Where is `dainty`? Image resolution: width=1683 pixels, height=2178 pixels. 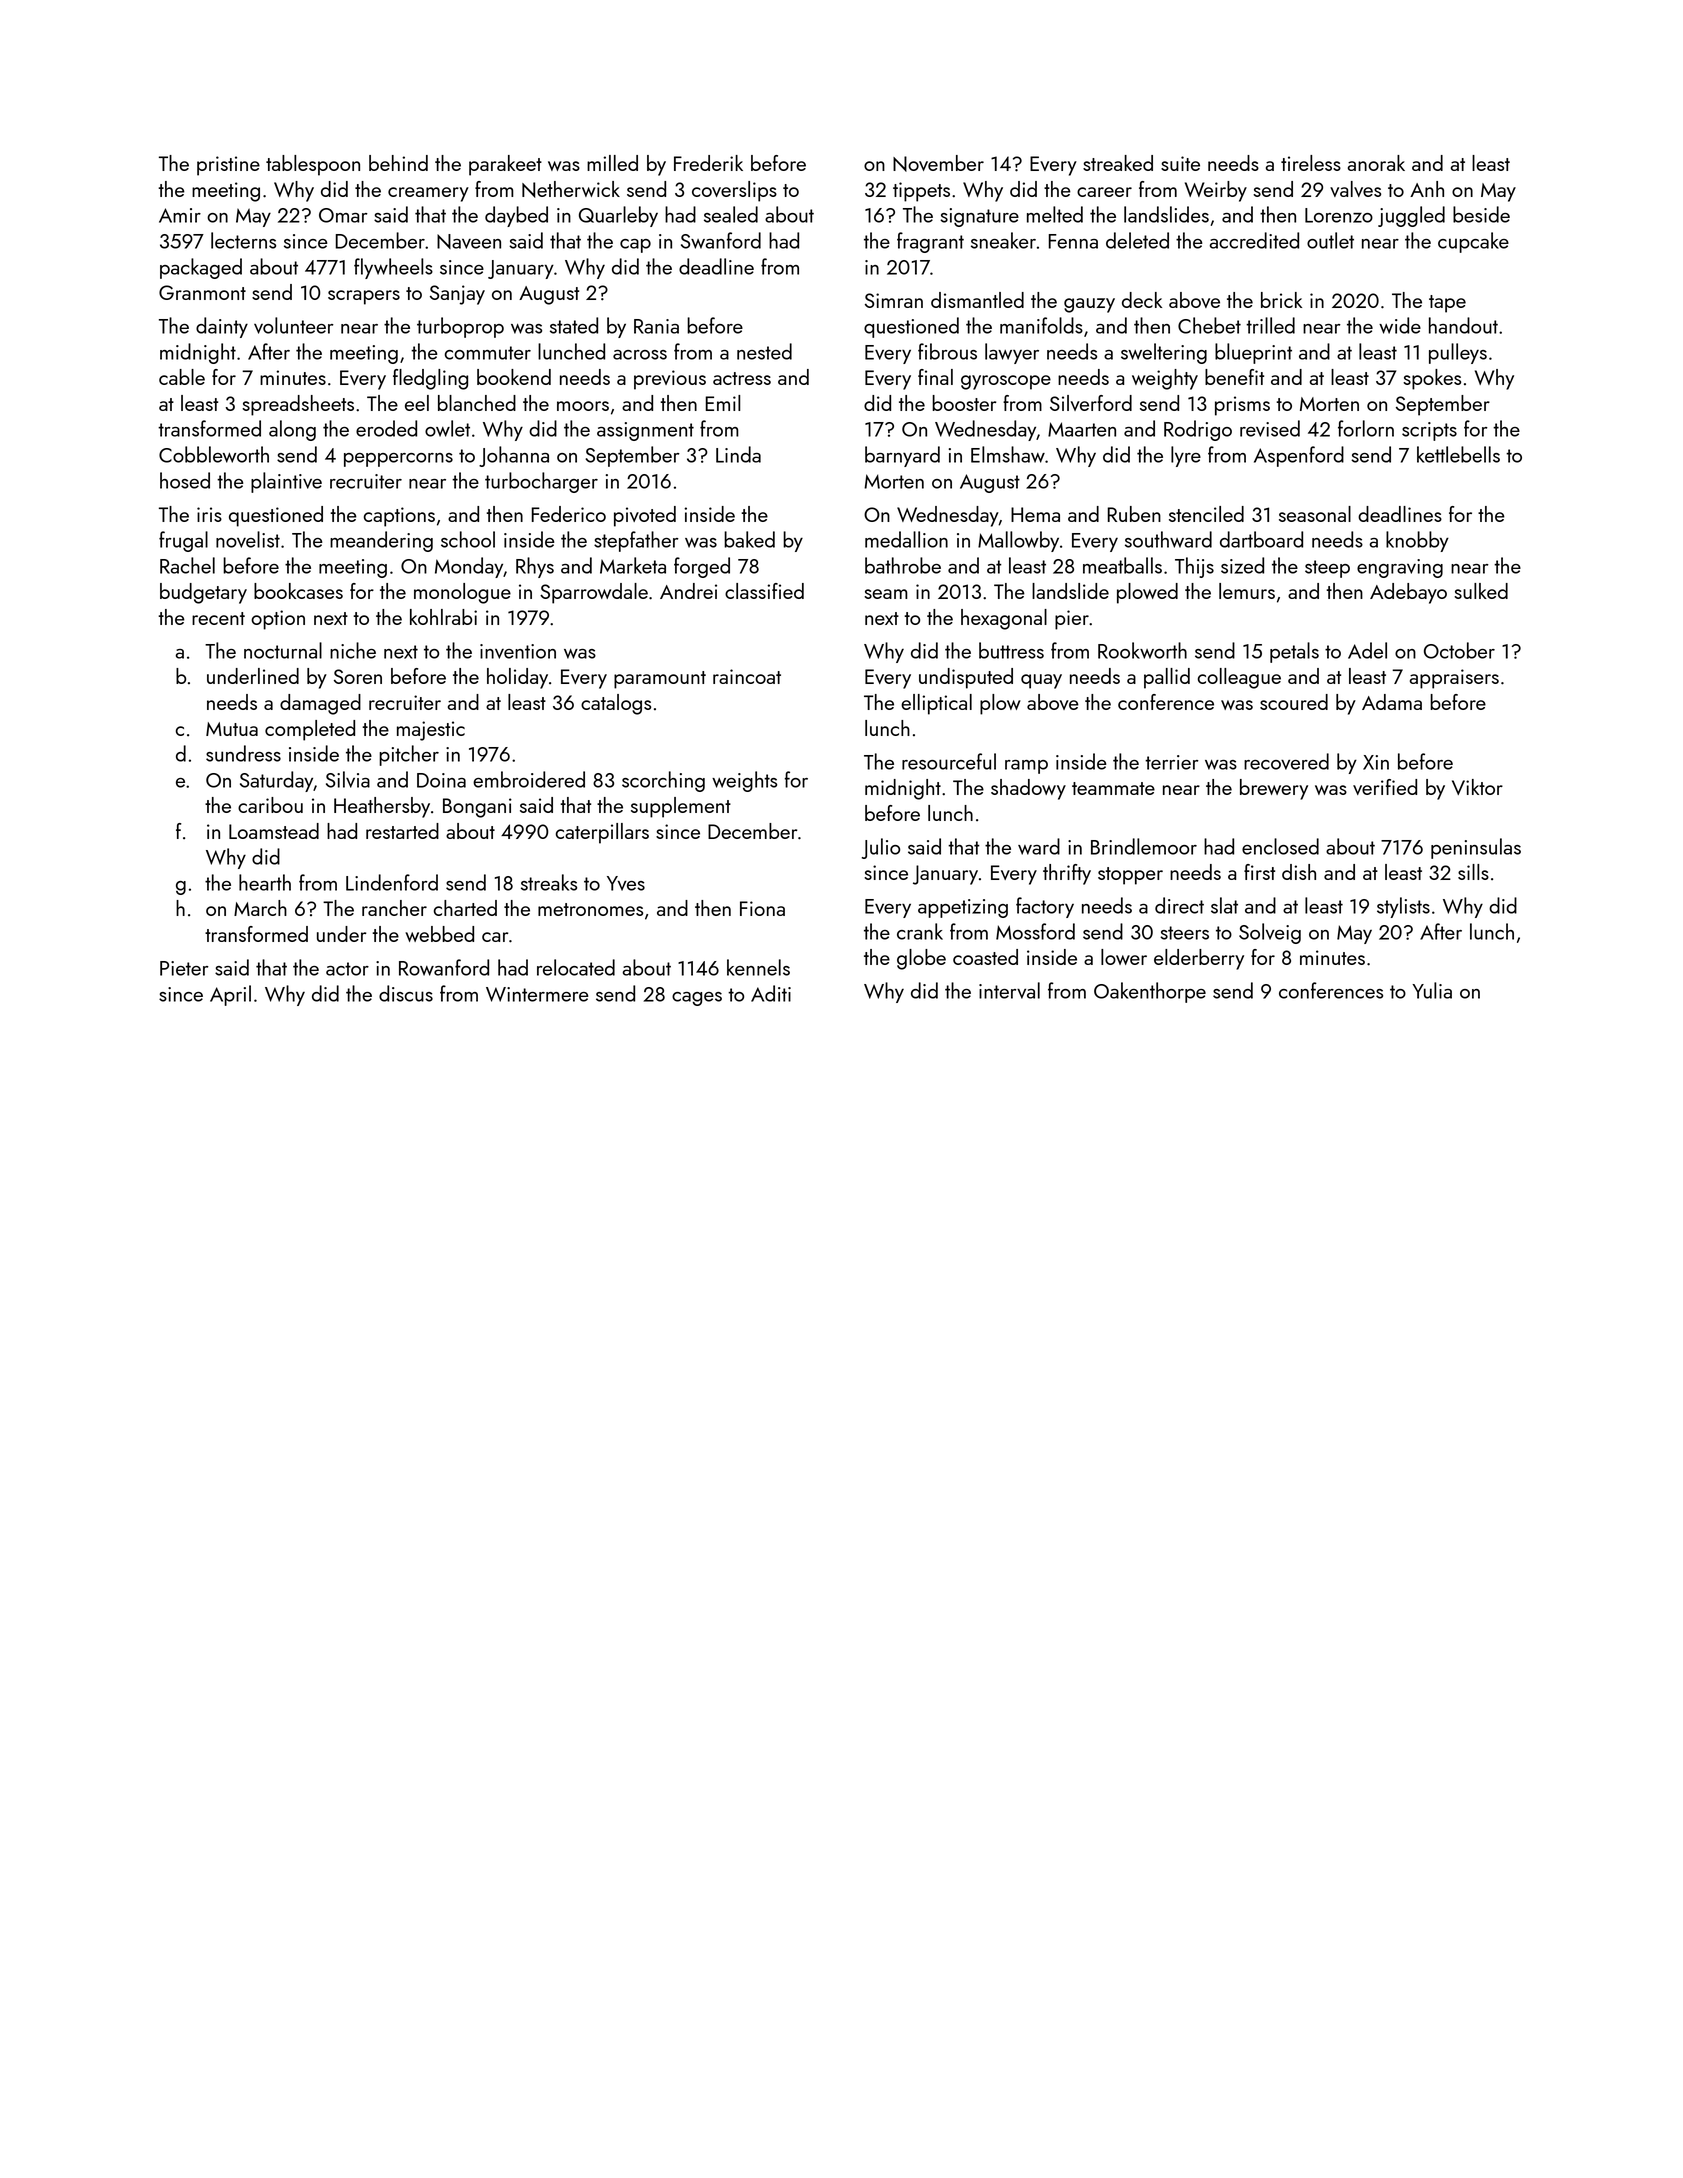
dainty is located at coordinates (222, 327).
